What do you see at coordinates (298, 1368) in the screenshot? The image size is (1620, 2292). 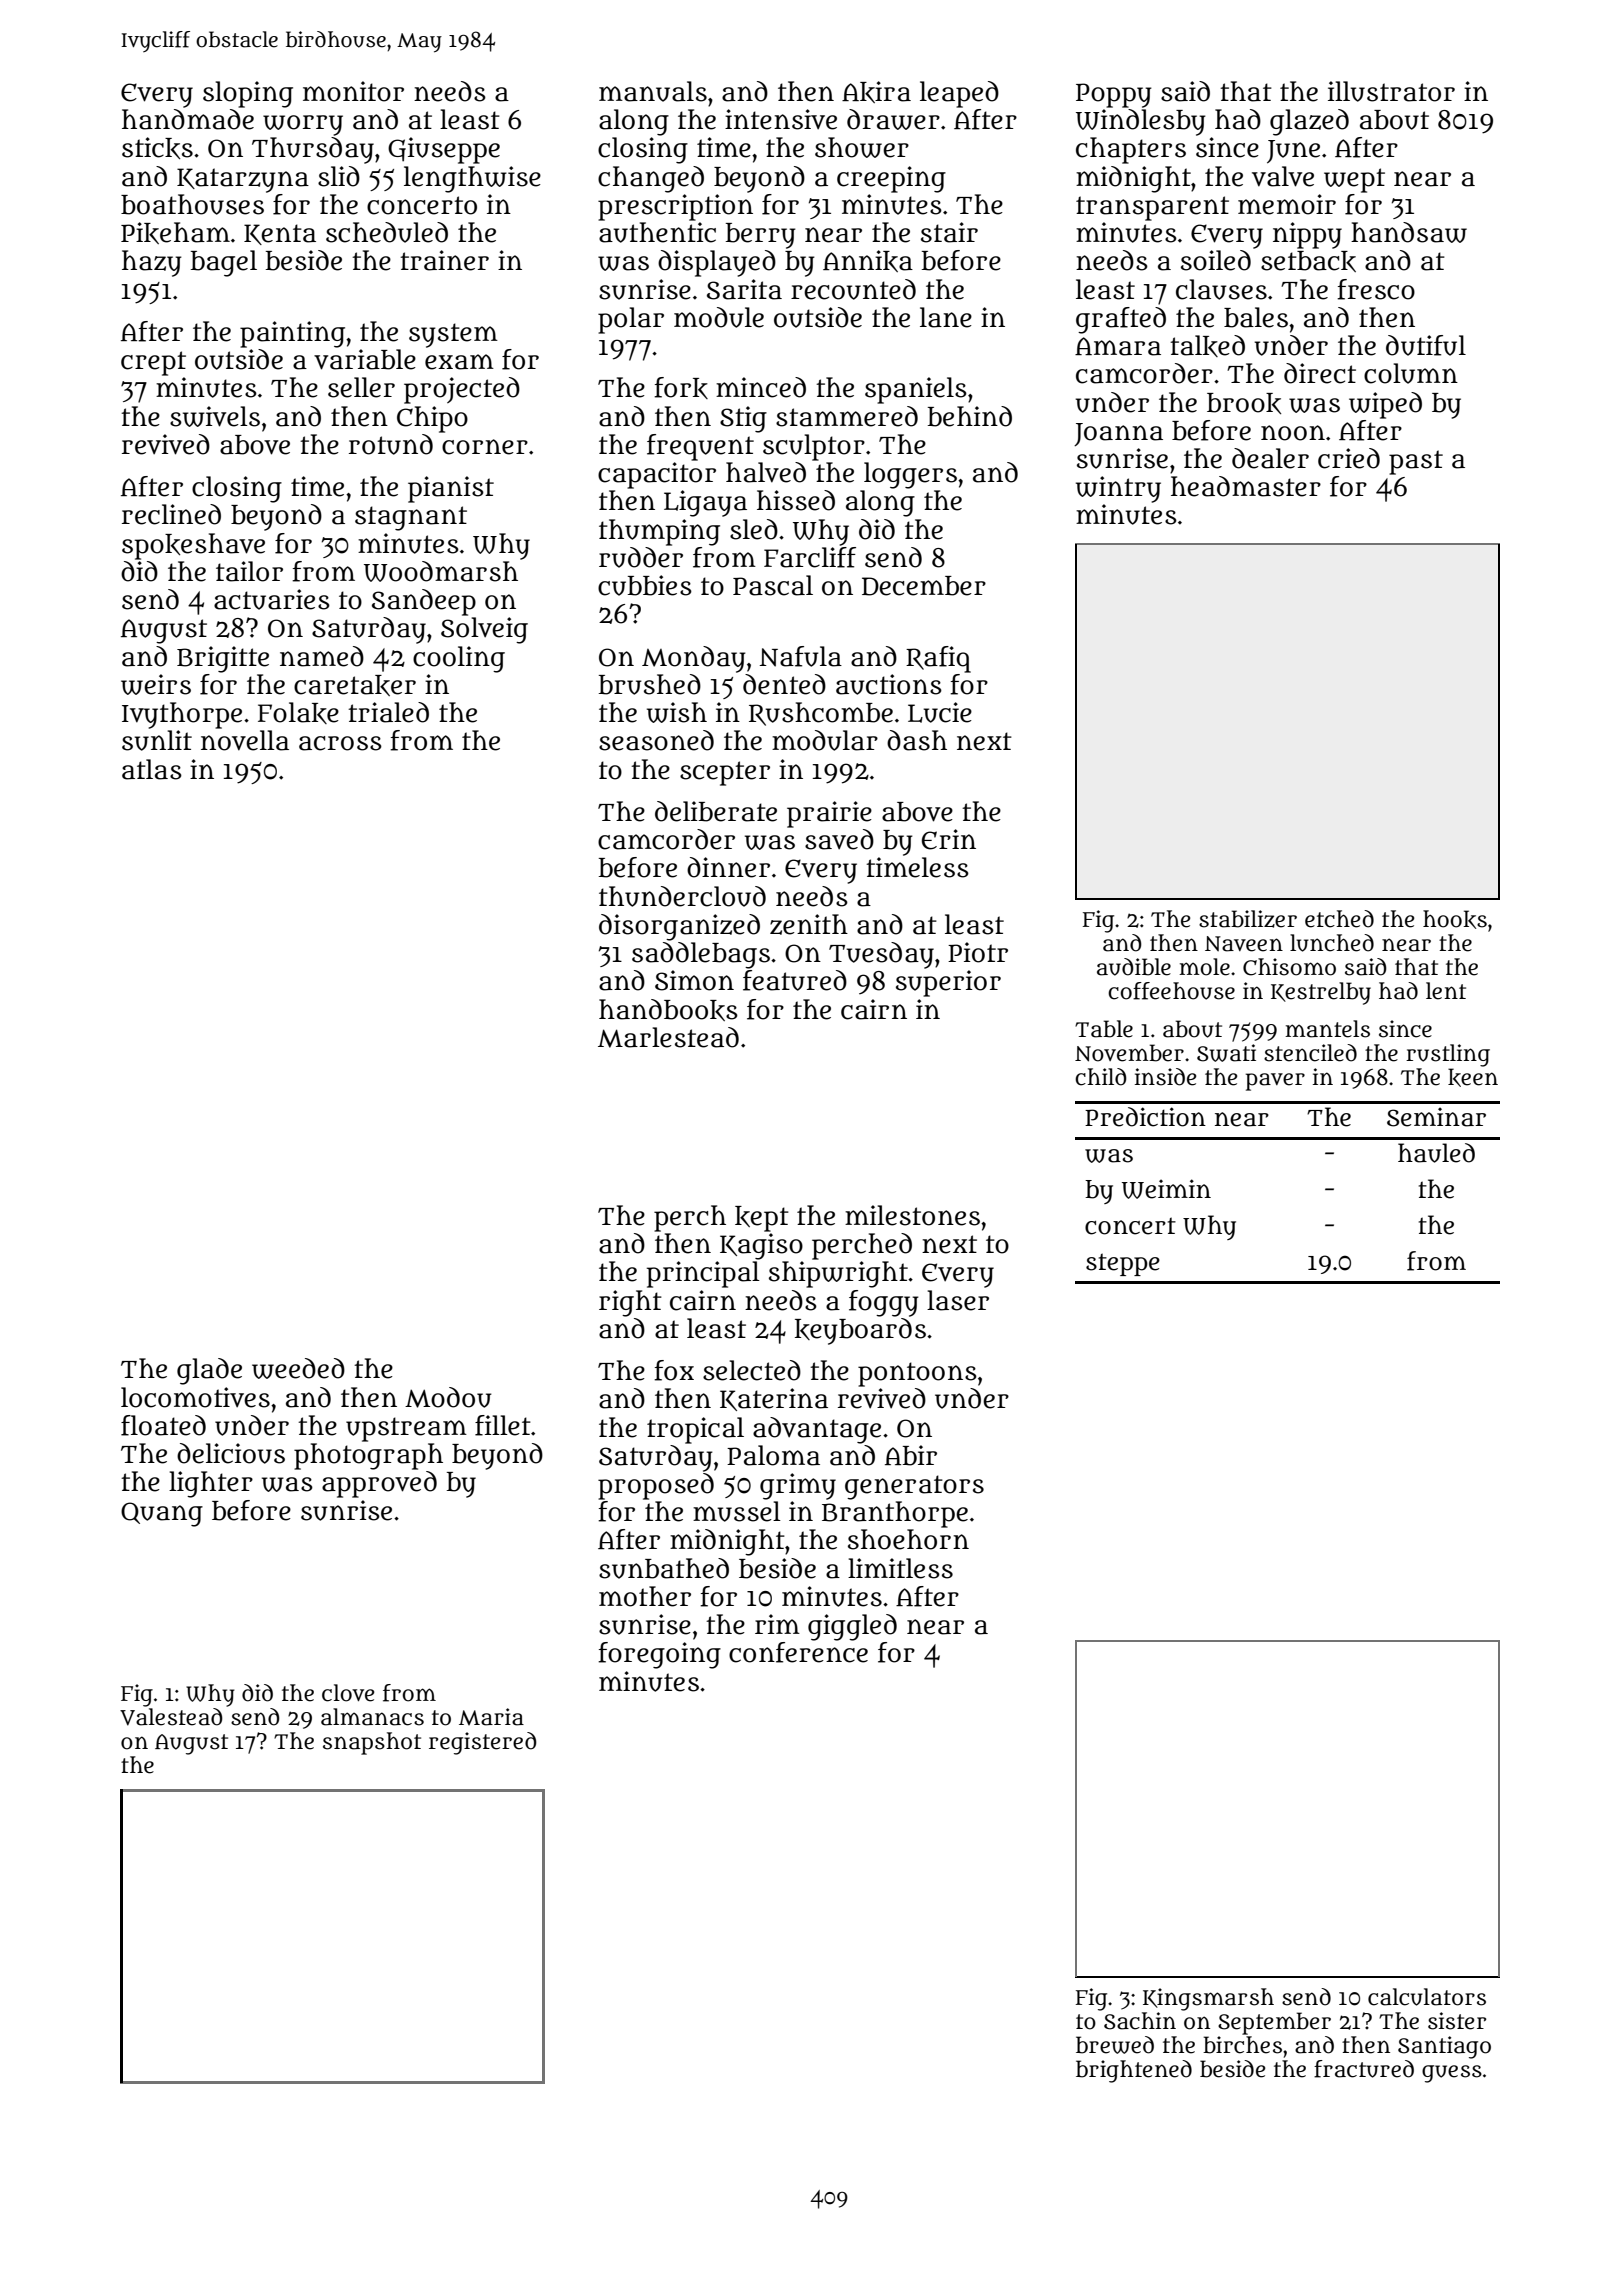 I see `weeded` at bounding box center [298, 1368].
